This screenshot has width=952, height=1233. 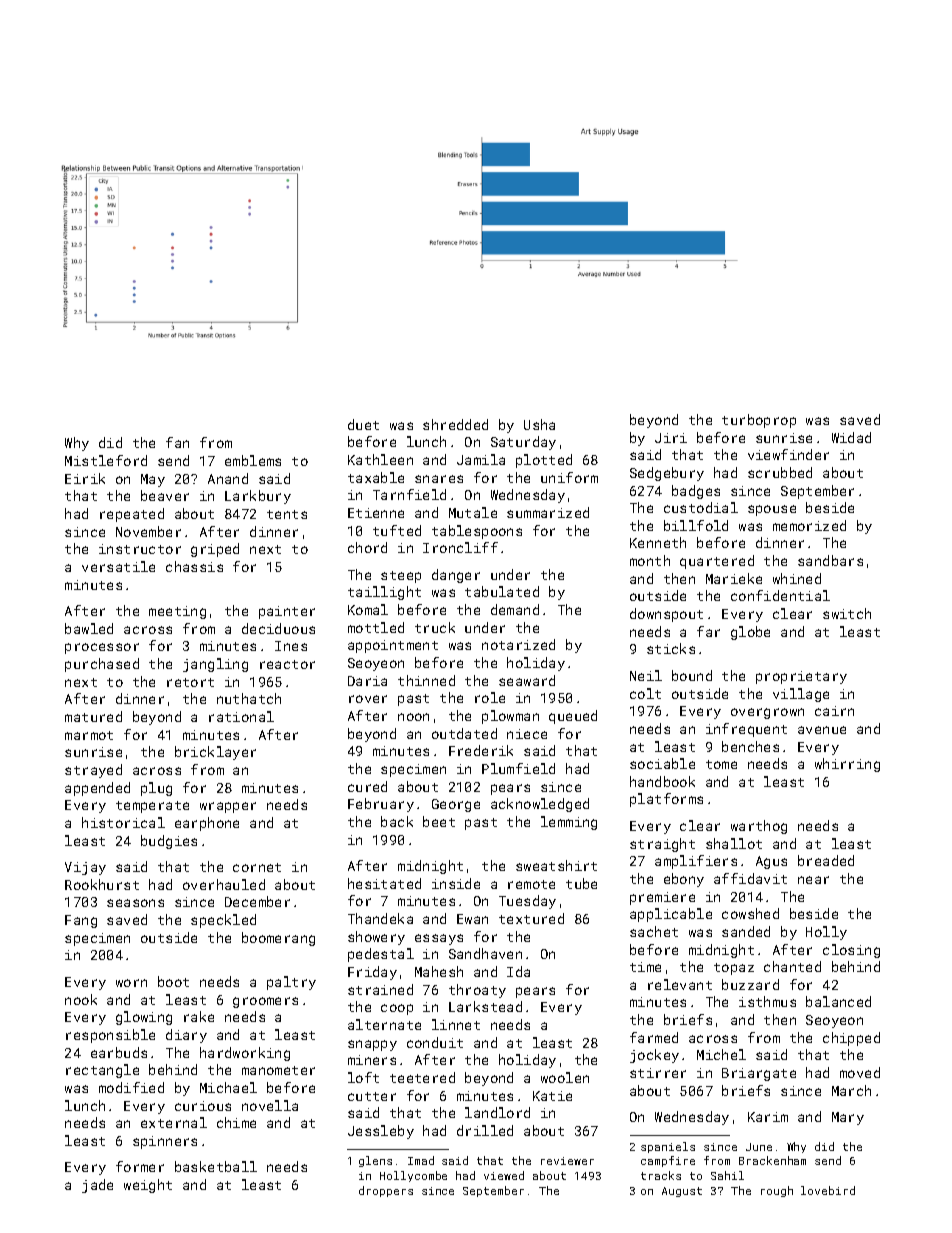 I want to click on Agus, so click(x=771, y=862).
